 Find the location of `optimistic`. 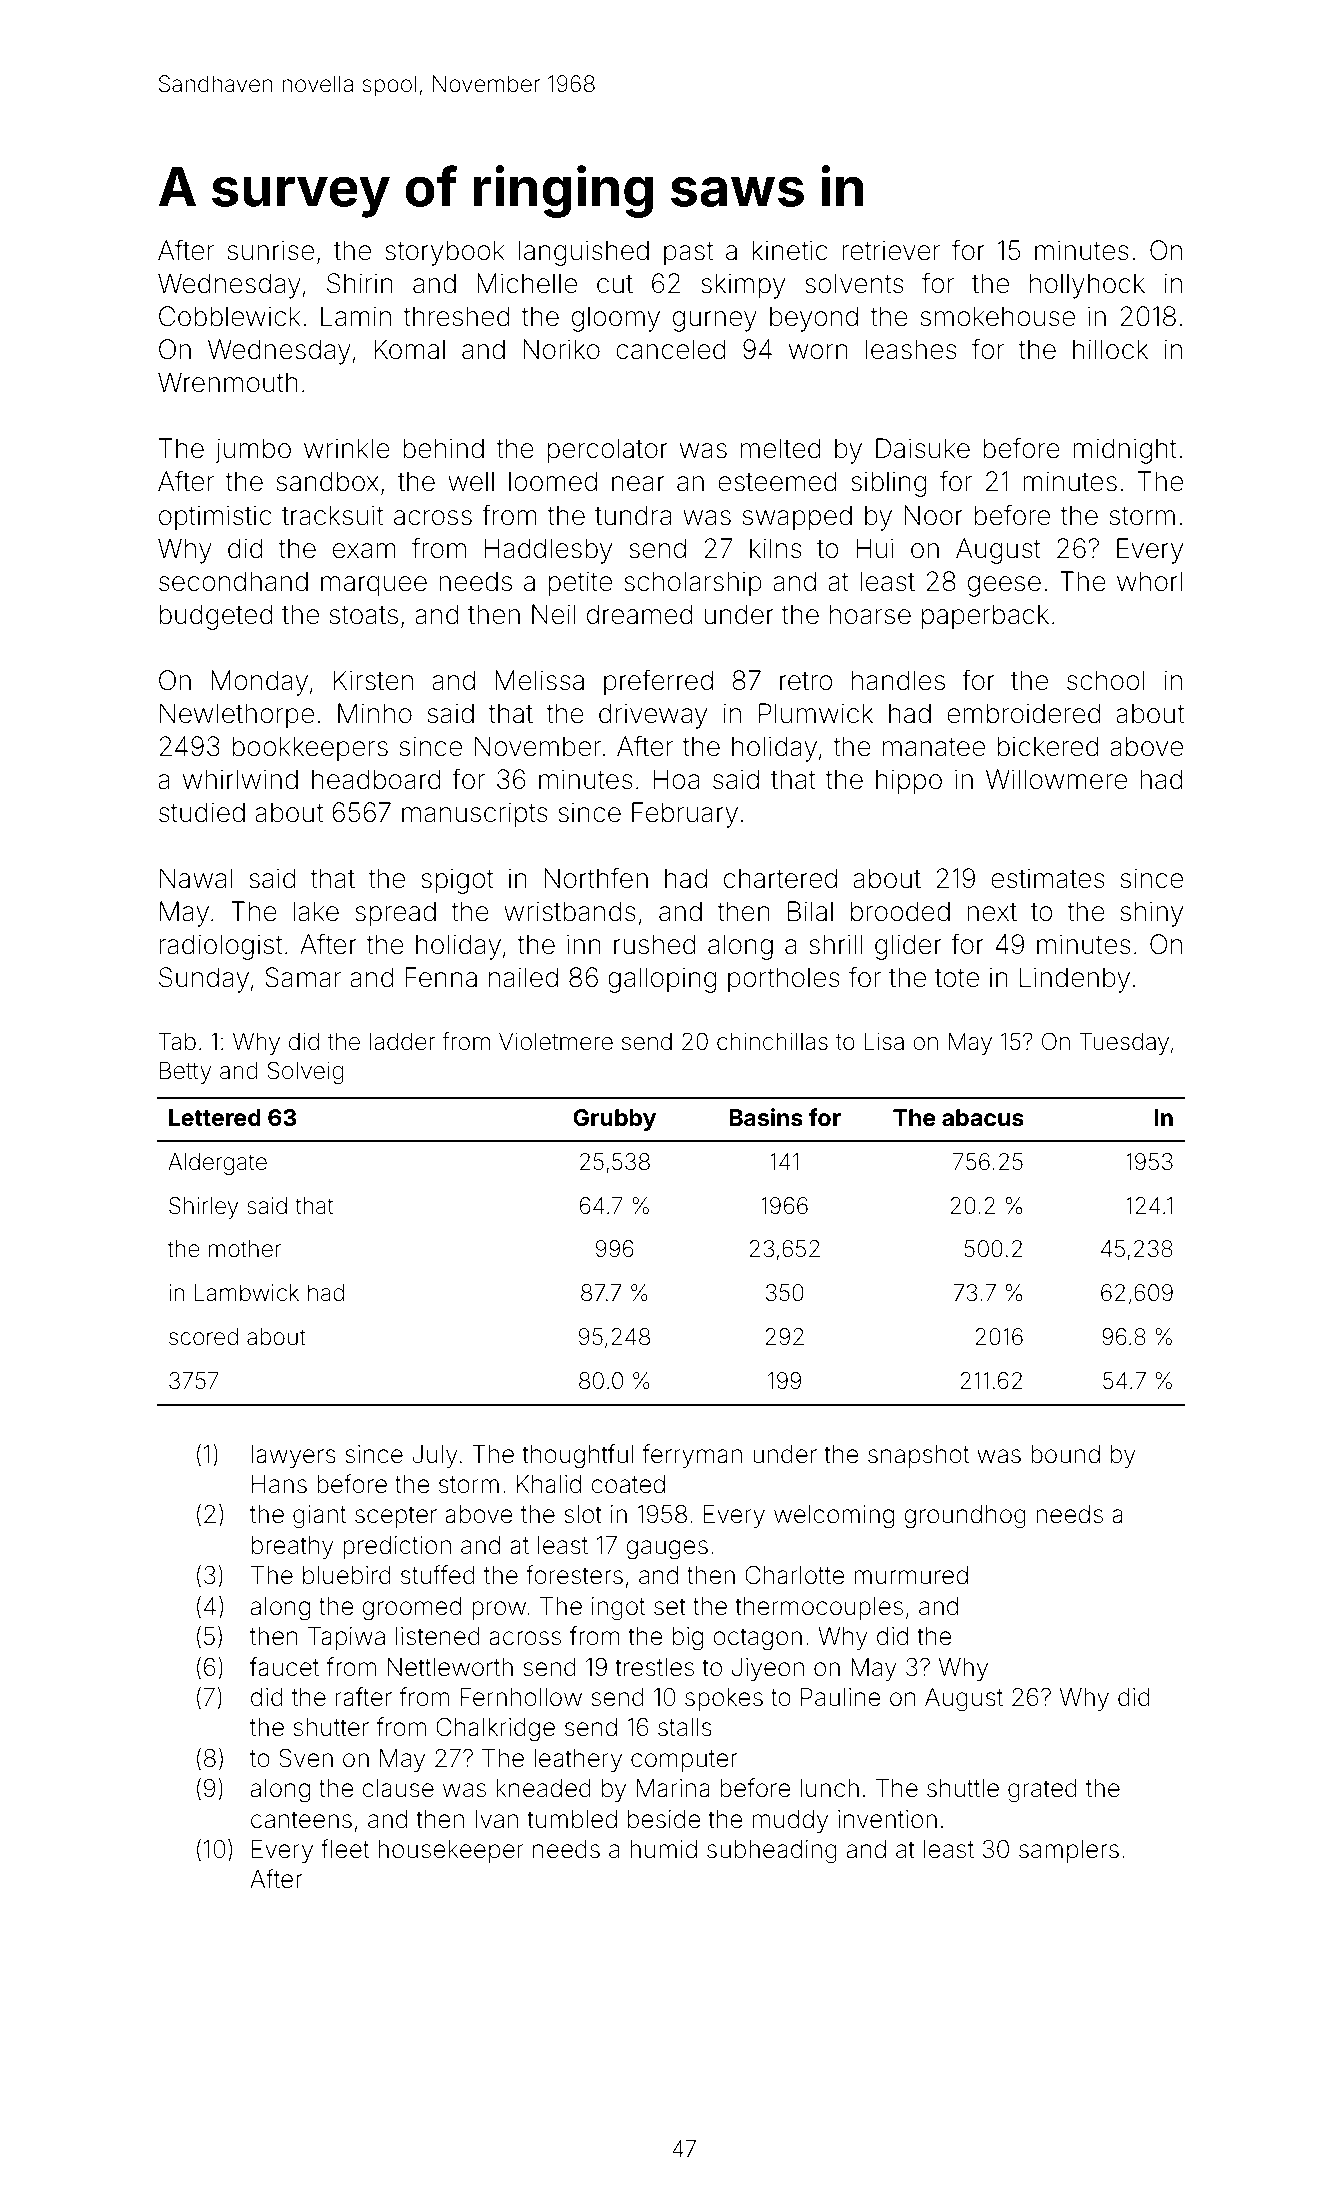

optimistic is located at coordinates (215, 518).
